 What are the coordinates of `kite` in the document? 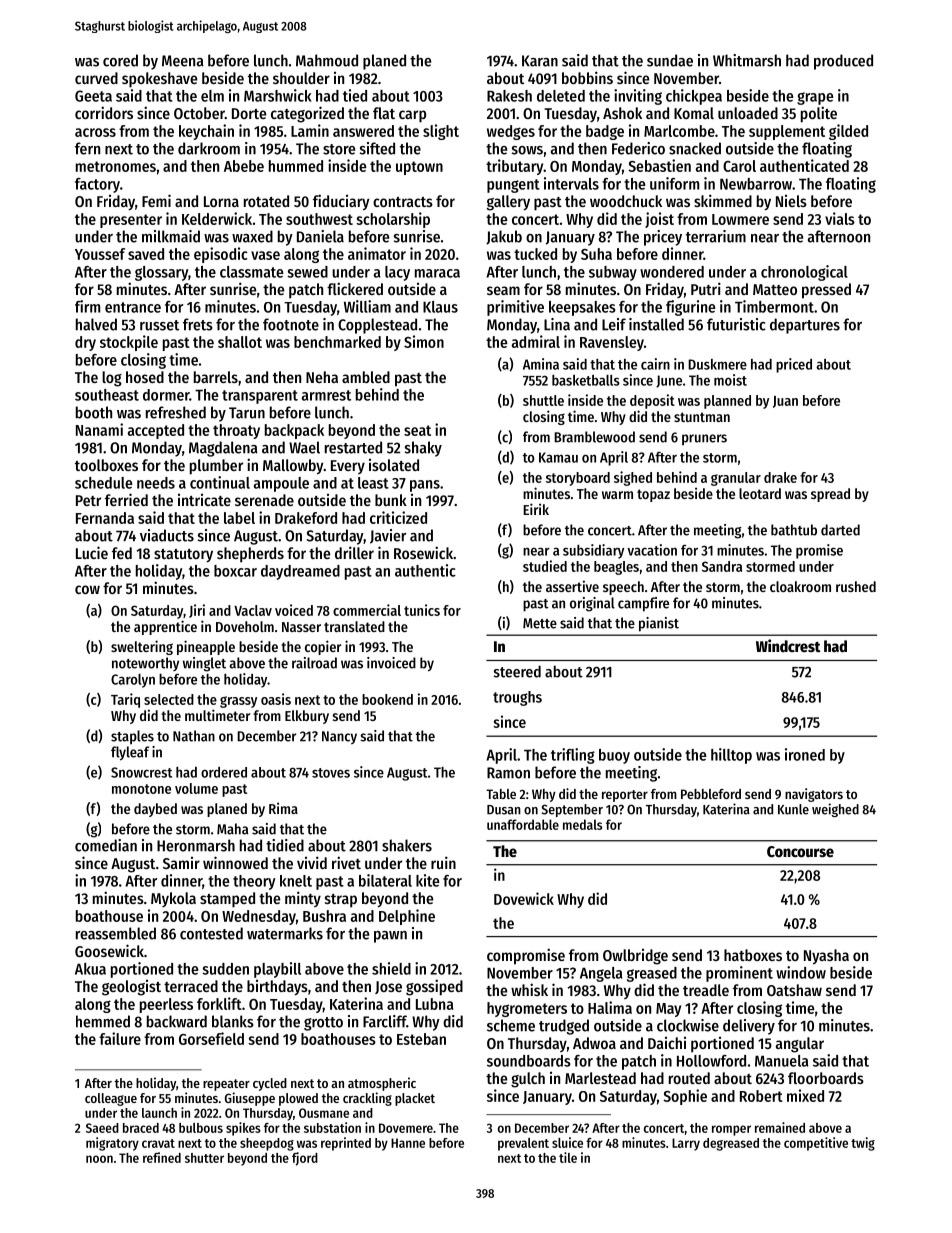 It's located at (428, 880).
